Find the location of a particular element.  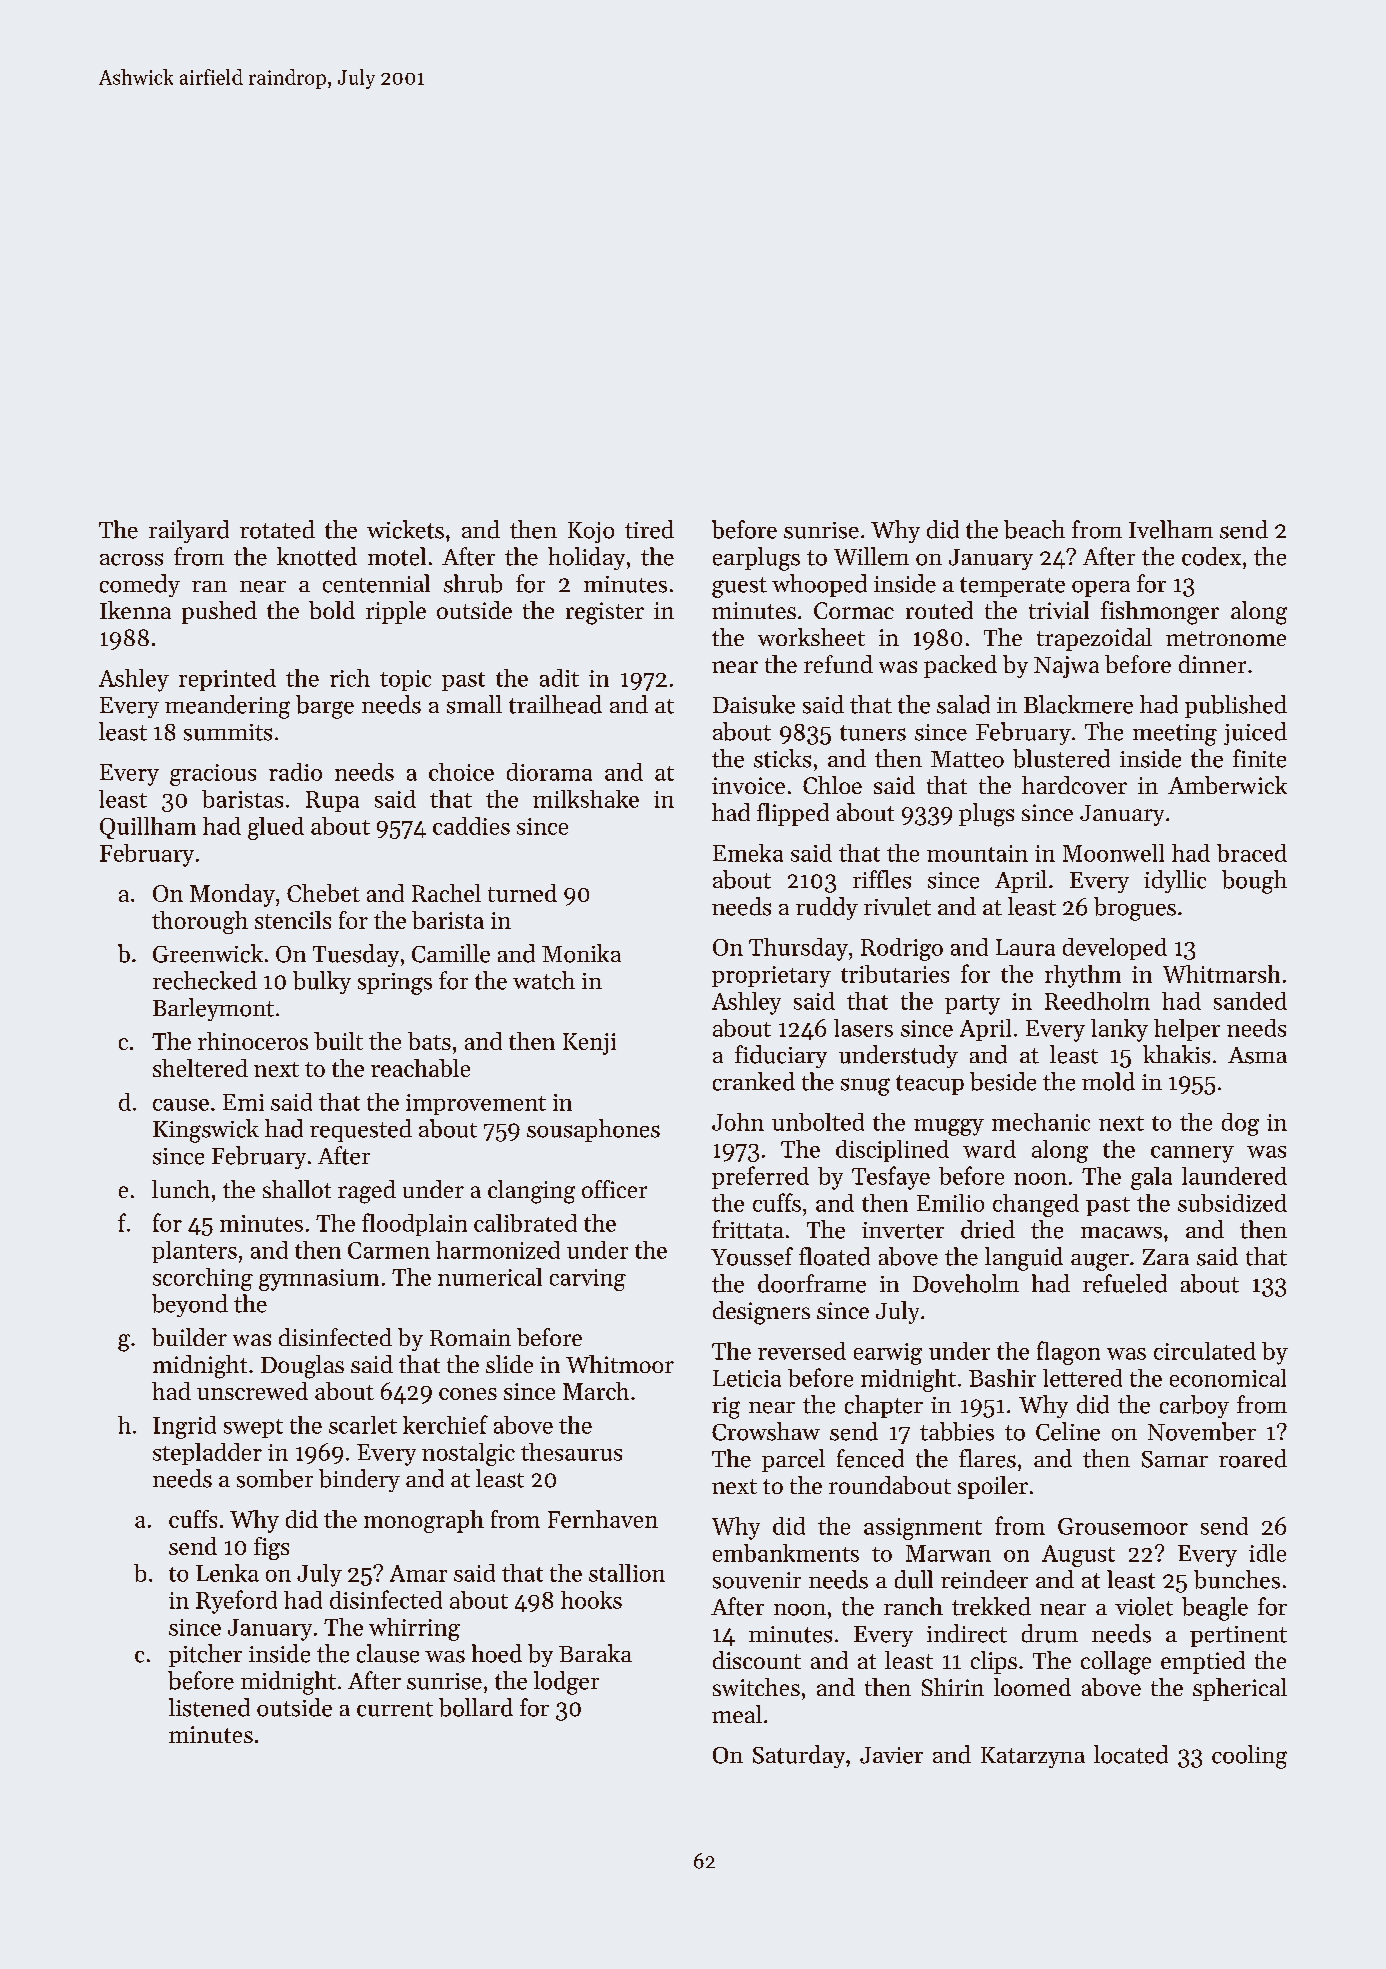

Tesfaye is located at coordinates (891, 1178).
